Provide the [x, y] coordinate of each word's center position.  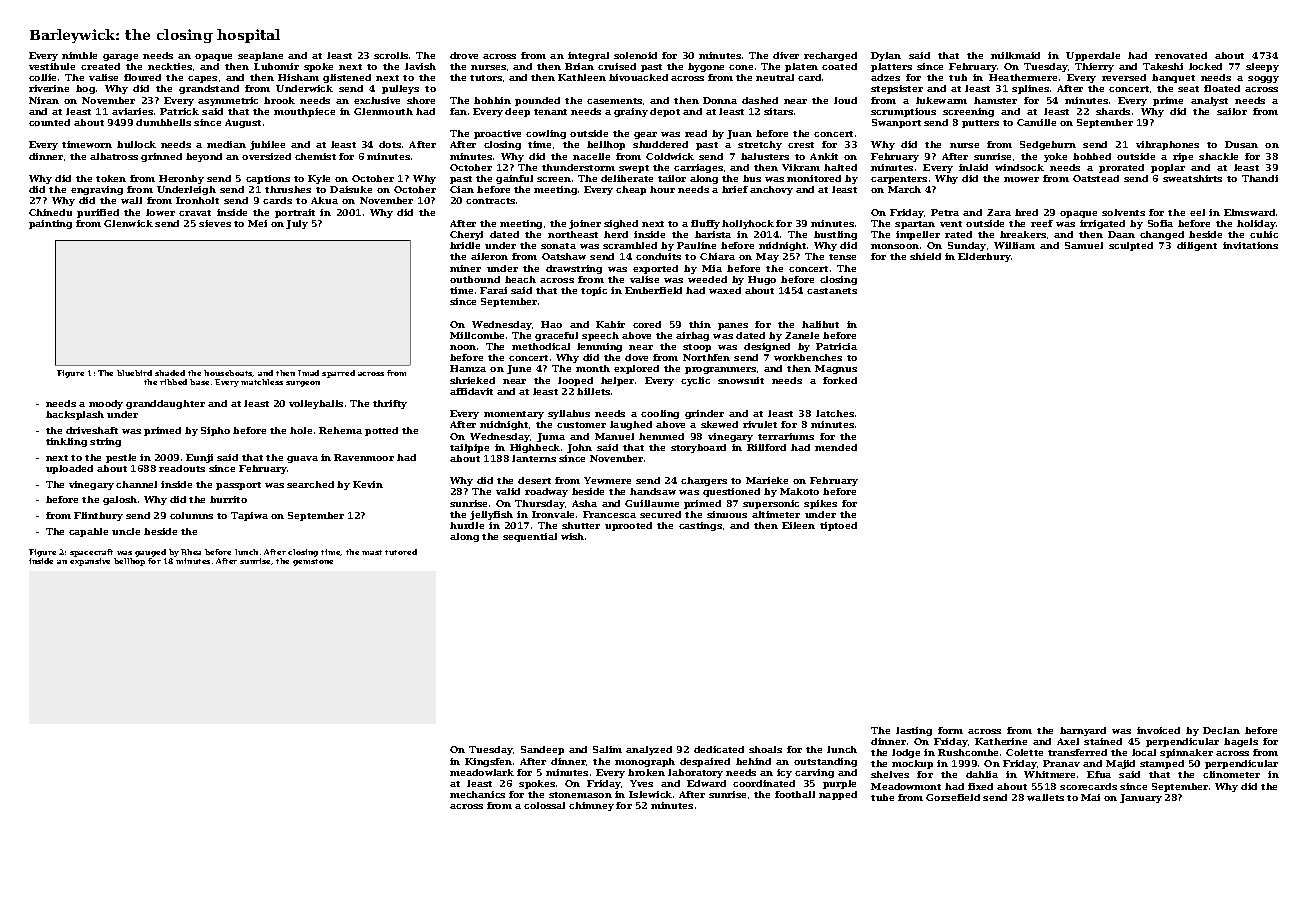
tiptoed [838, 526]
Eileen [798, 525]
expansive [90, 562]
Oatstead [1096, 178]
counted [49, 122]
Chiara [717, 256]
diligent [1197, 246]
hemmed [661, 436]
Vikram [801, 167]
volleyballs [316, 404]
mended [836, 447]
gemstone [313, 562]
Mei [257, 223]
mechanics [477, 794]
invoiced [1158, 730]
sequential [530, 537]
